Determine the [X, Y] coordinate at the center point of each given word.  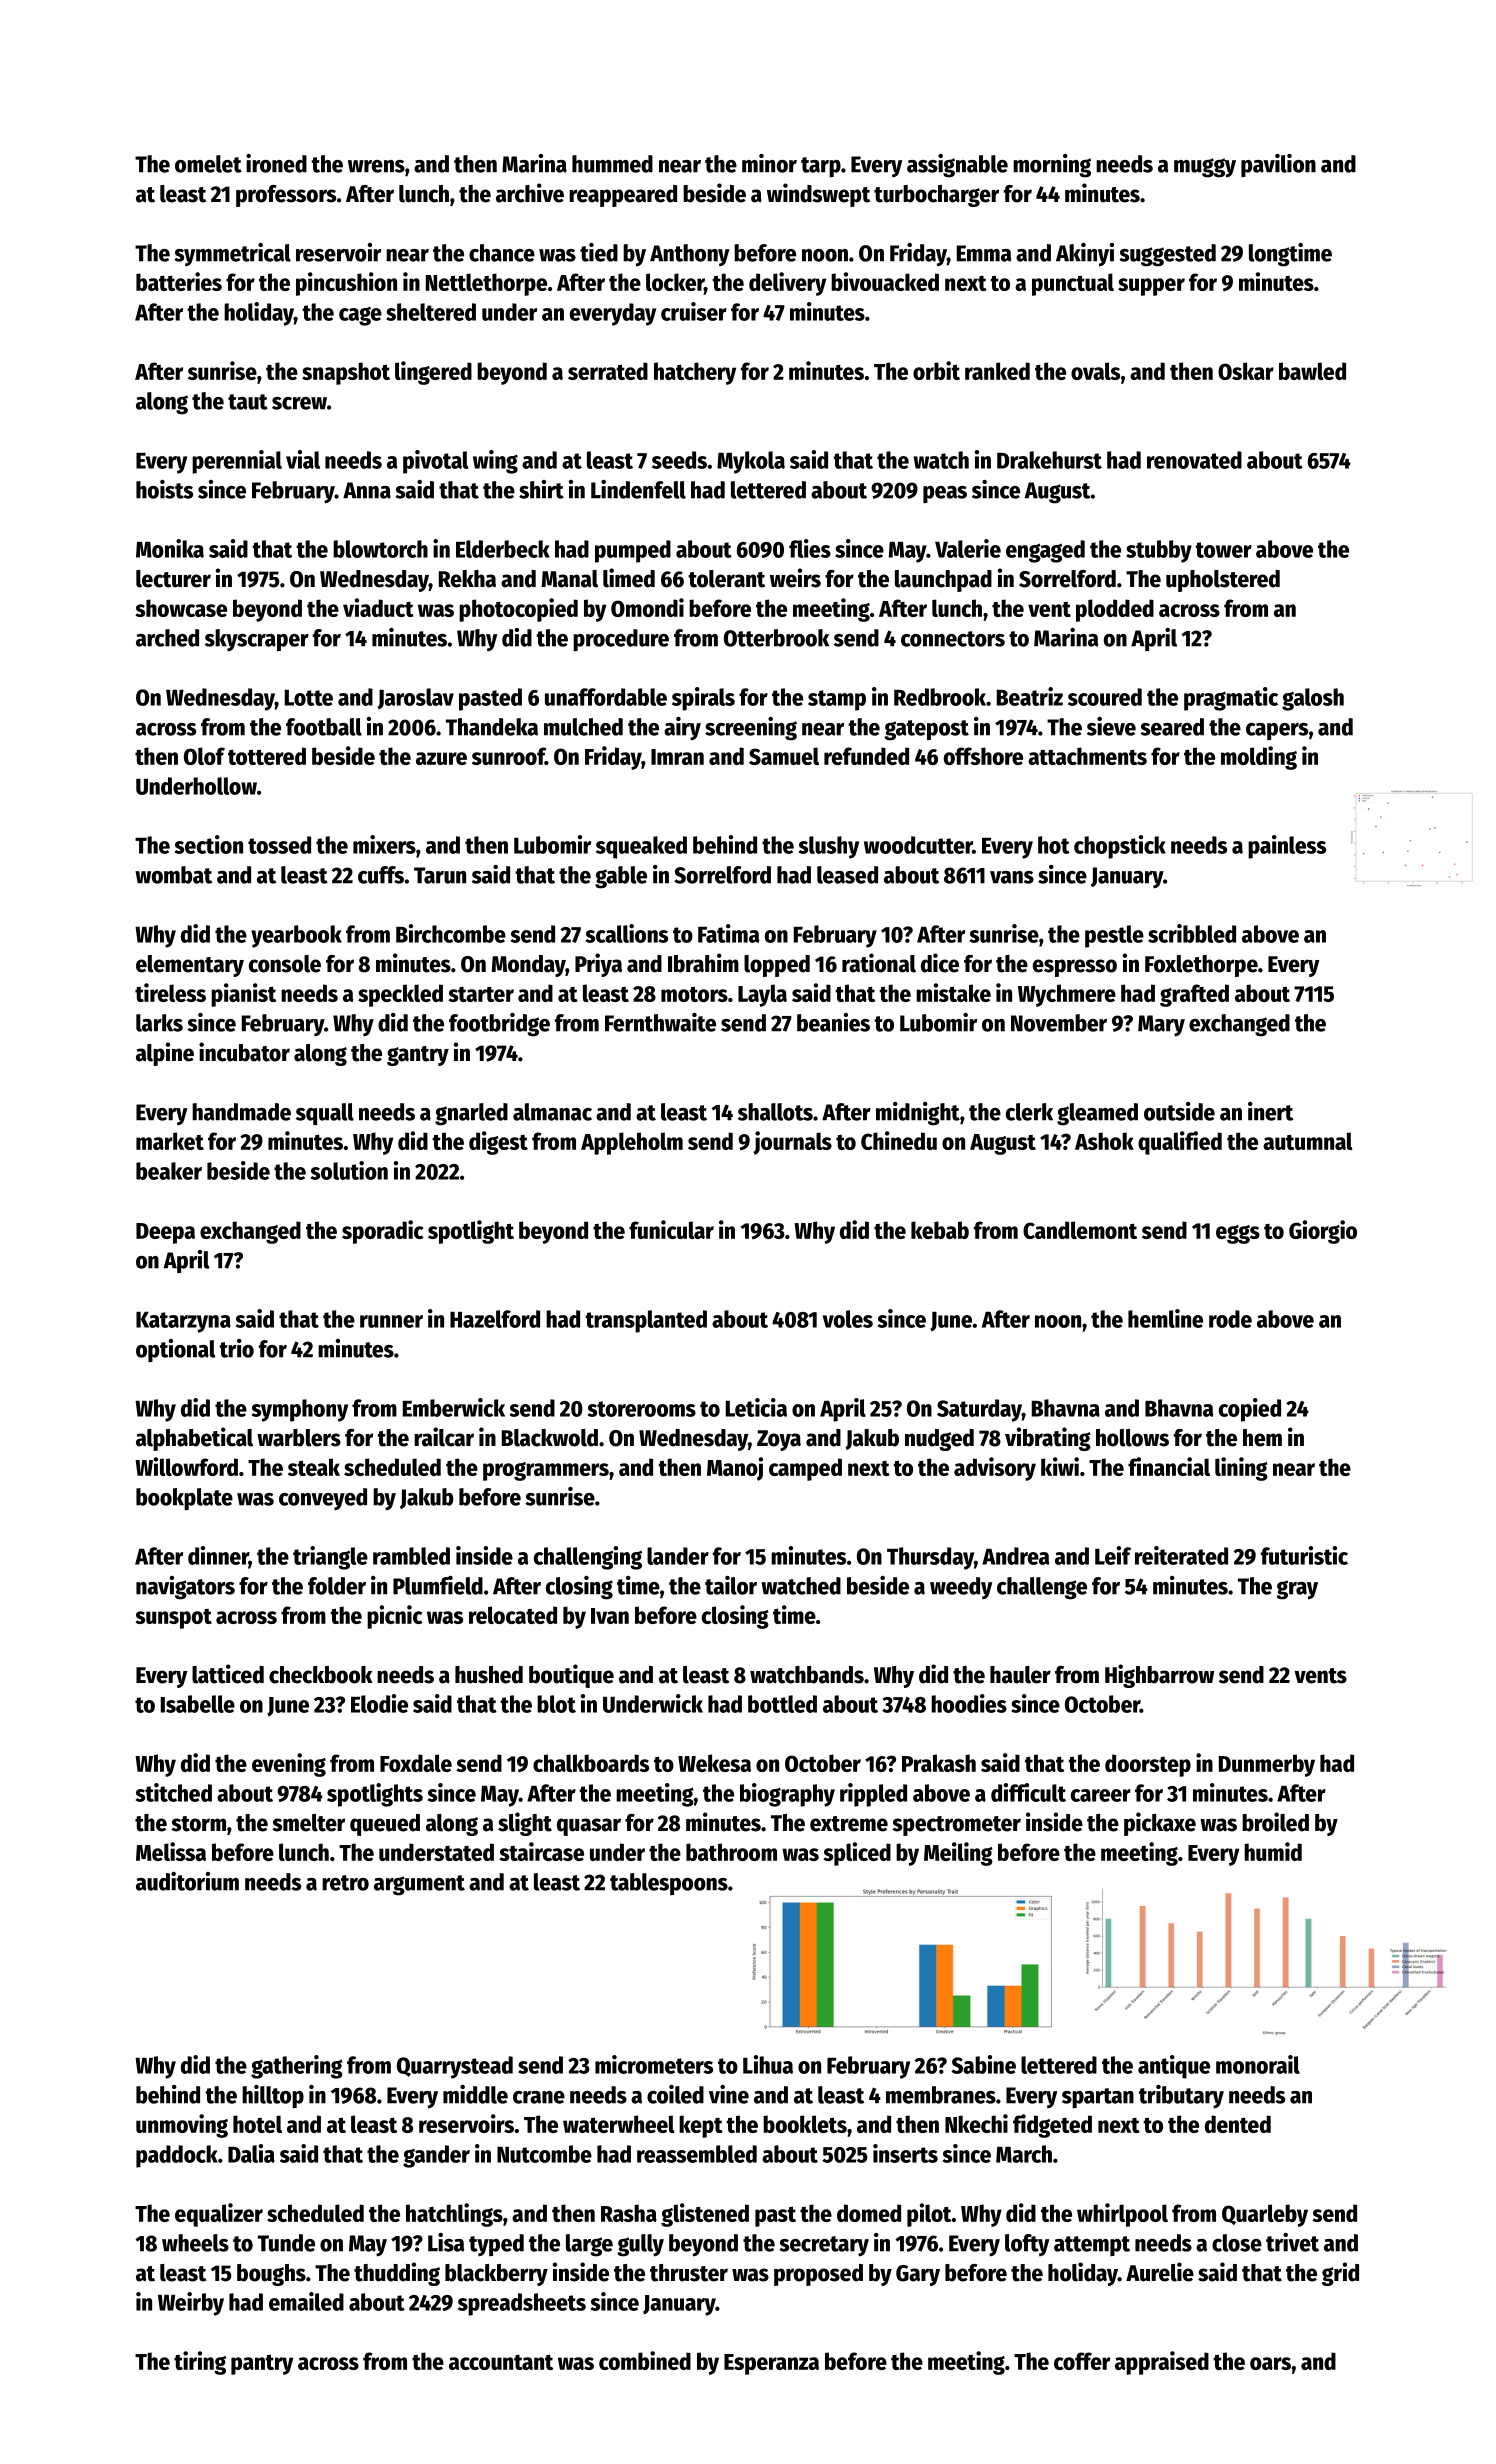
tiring [200, 2363]
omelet [208, 164]
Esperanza [771, 2364]
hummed [612, 164]
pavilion [1278, 165]
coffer [1082, 2361]
